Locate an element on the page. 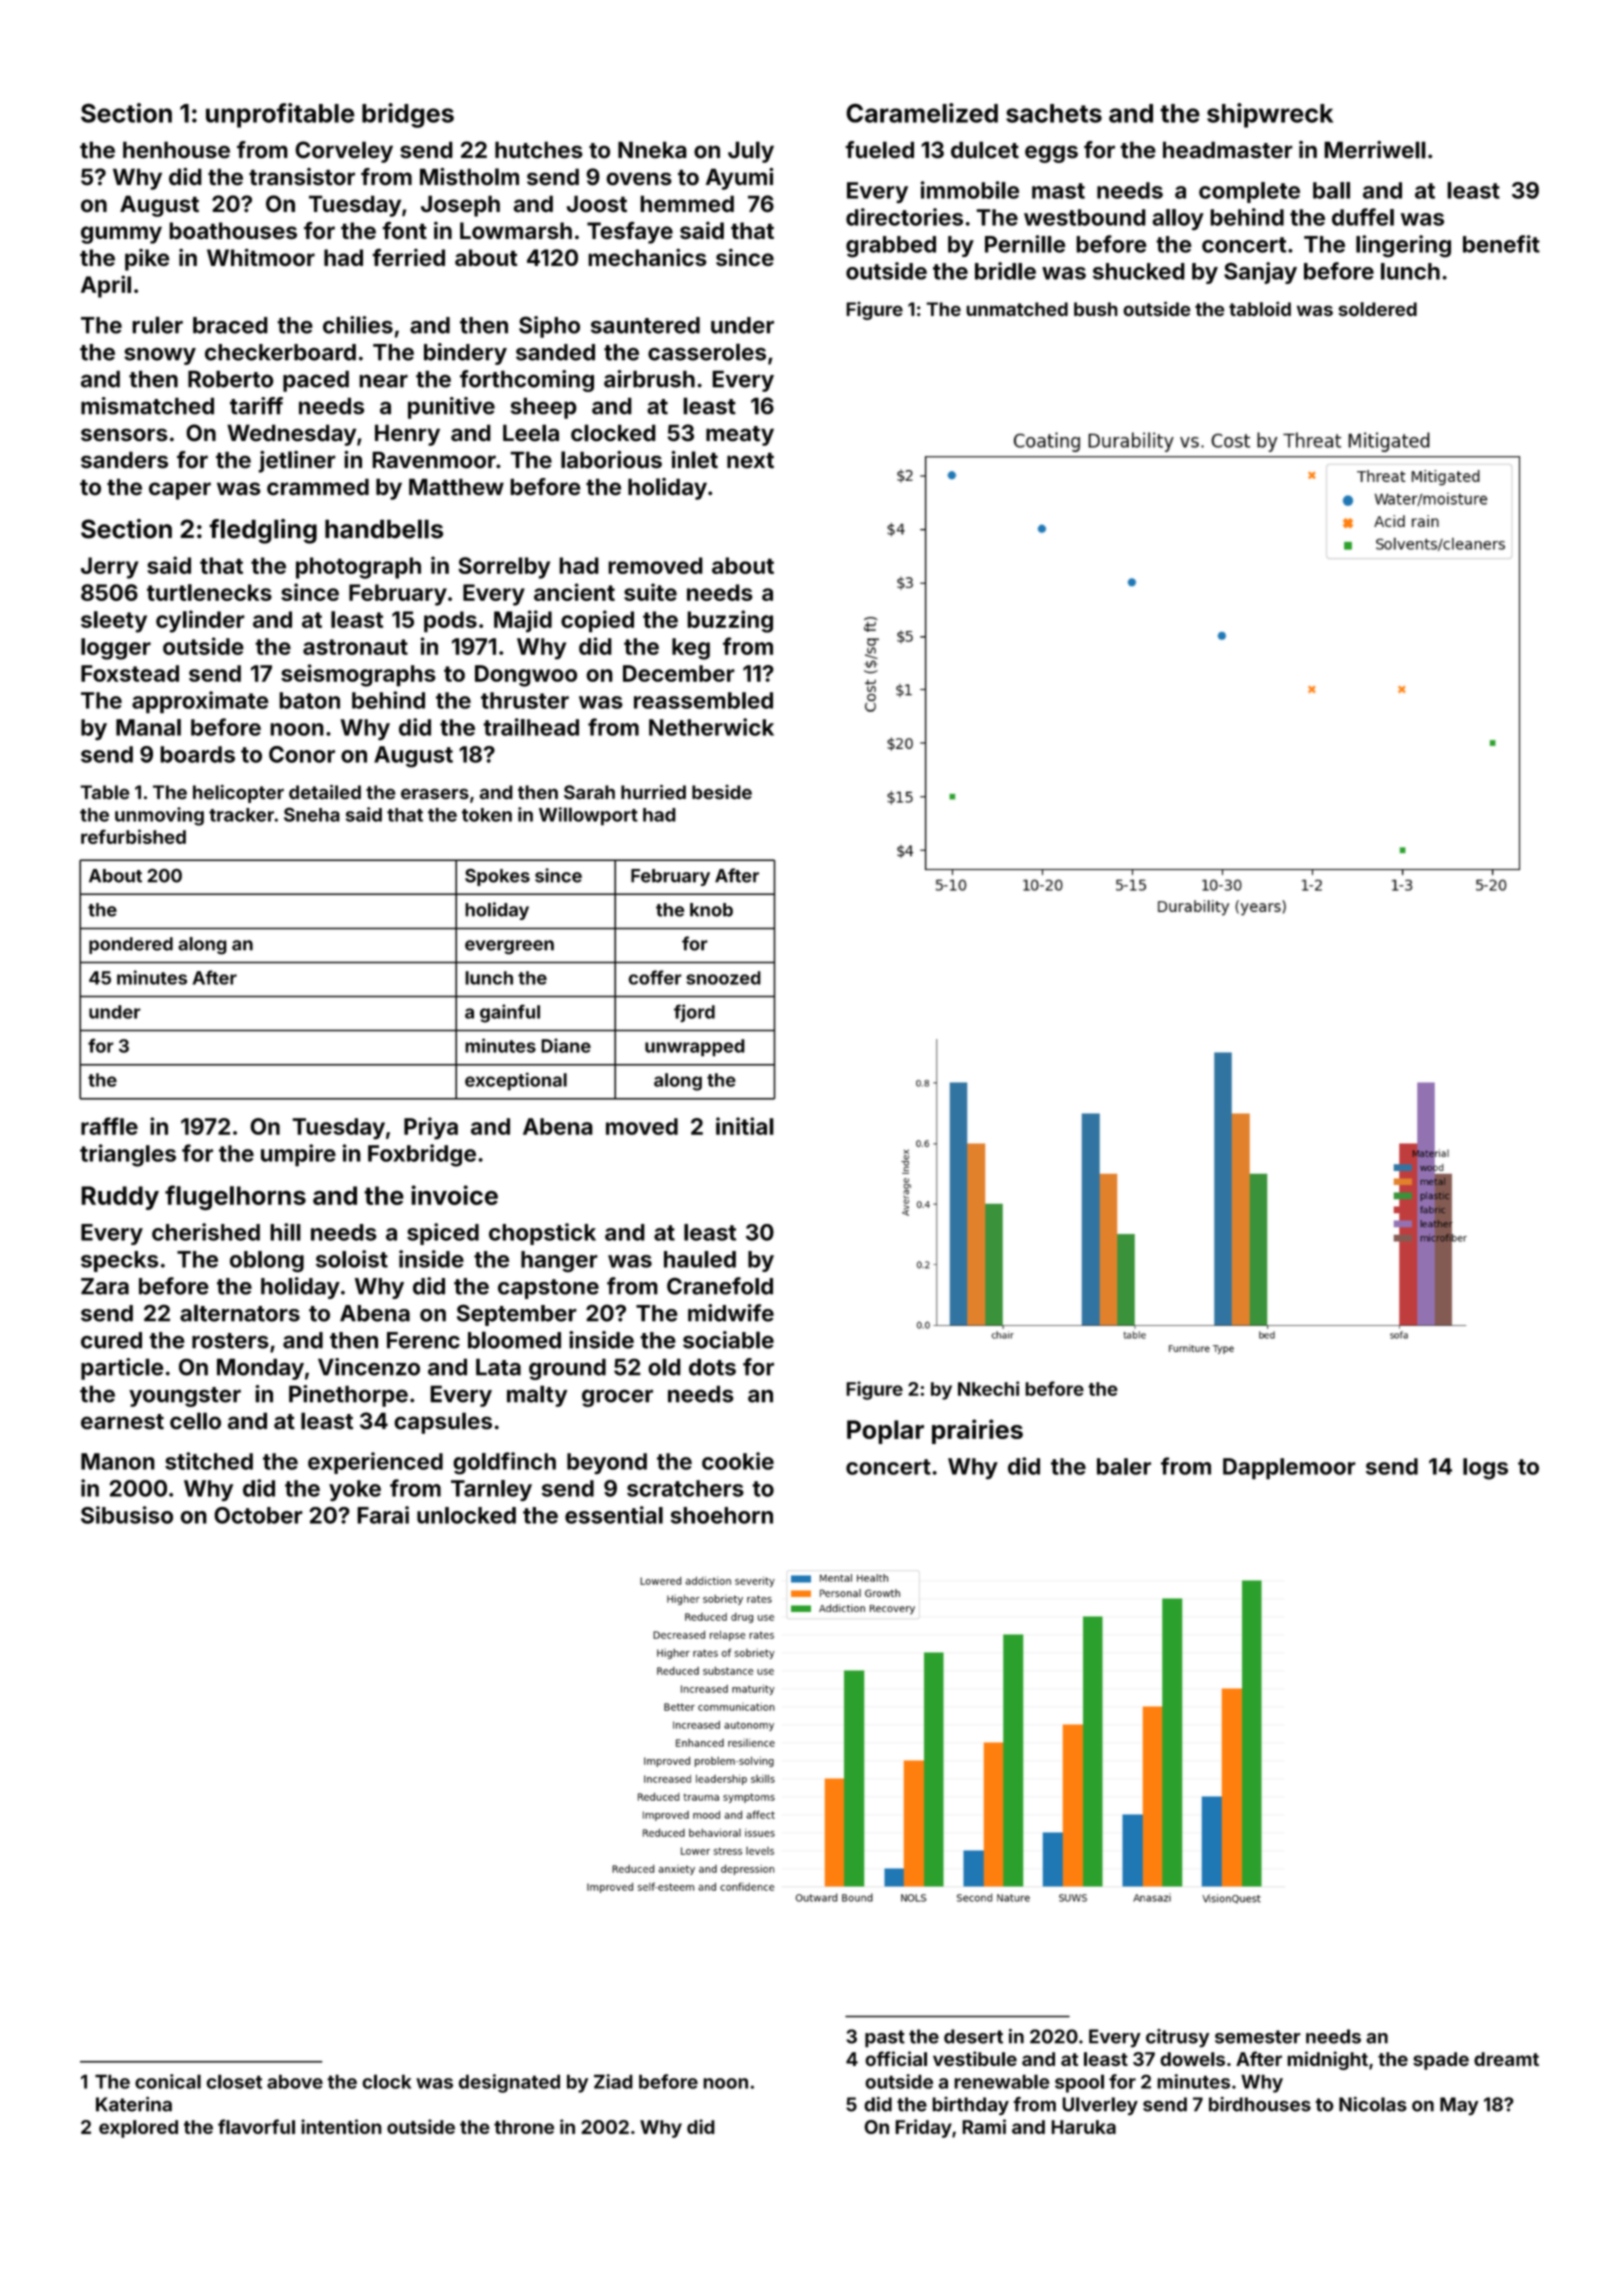 This document has height=2292, width=1620. logs is located at coordinates (1485, 1469).
